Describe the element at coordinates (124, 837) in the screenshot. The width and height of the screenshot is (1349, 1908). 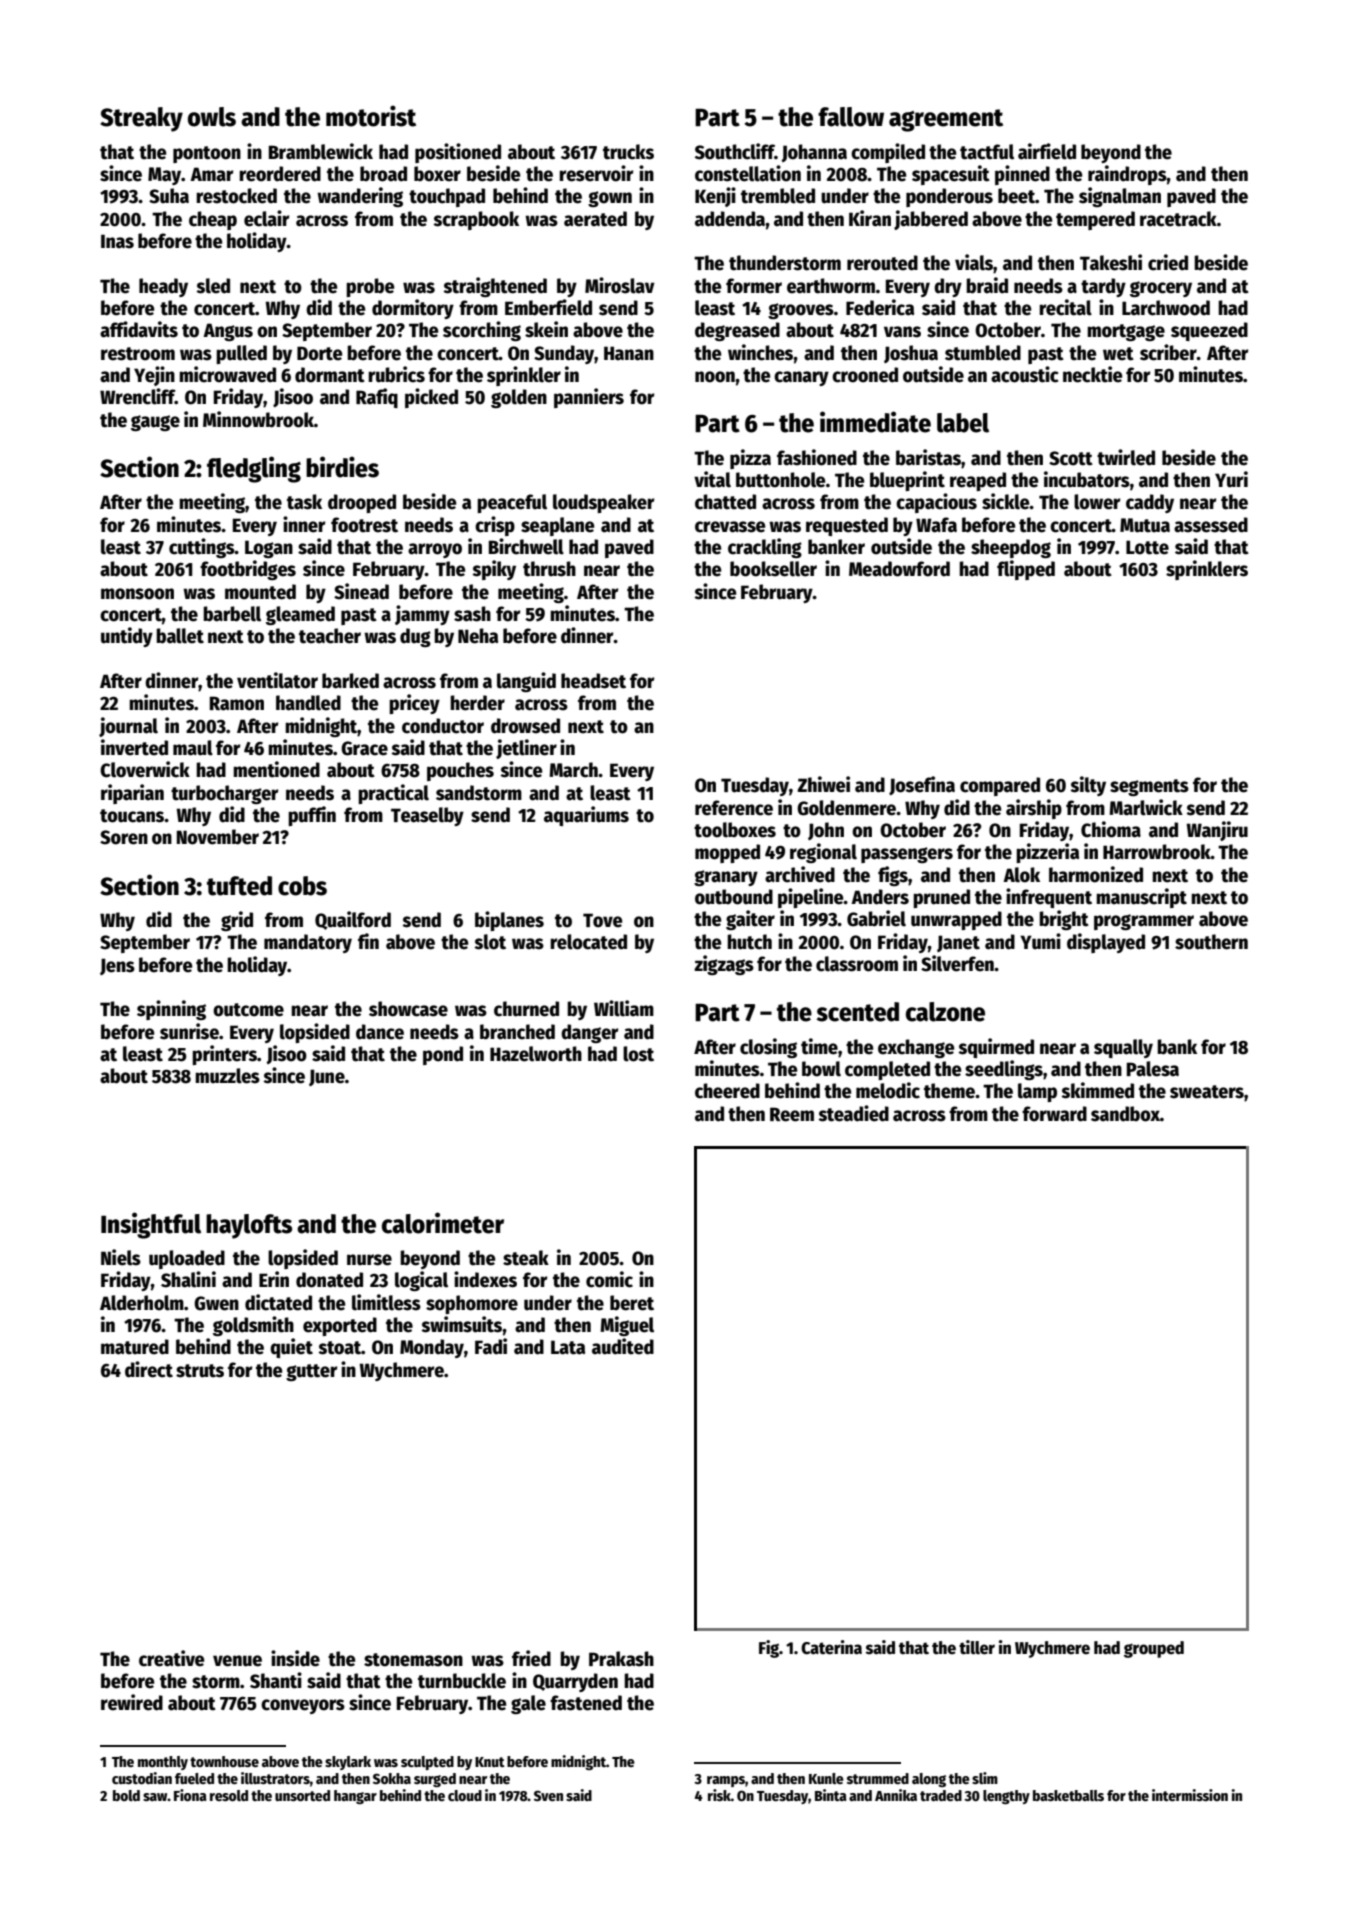
I see `Soren` at that location.
